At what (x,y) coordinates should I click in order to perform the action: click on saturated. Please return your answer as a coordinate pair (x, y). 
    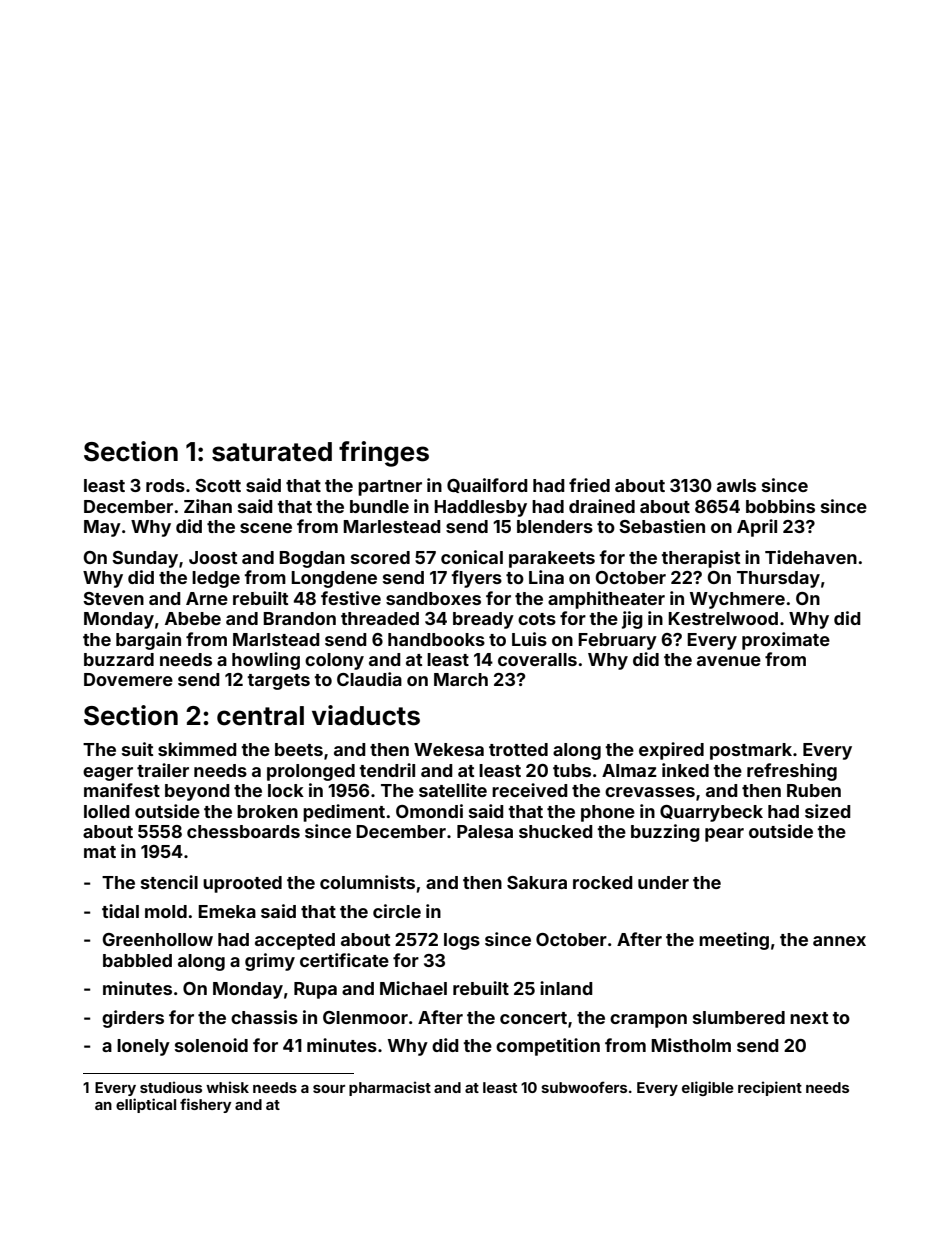
    Looking at the image, I should click on (272, 452).
